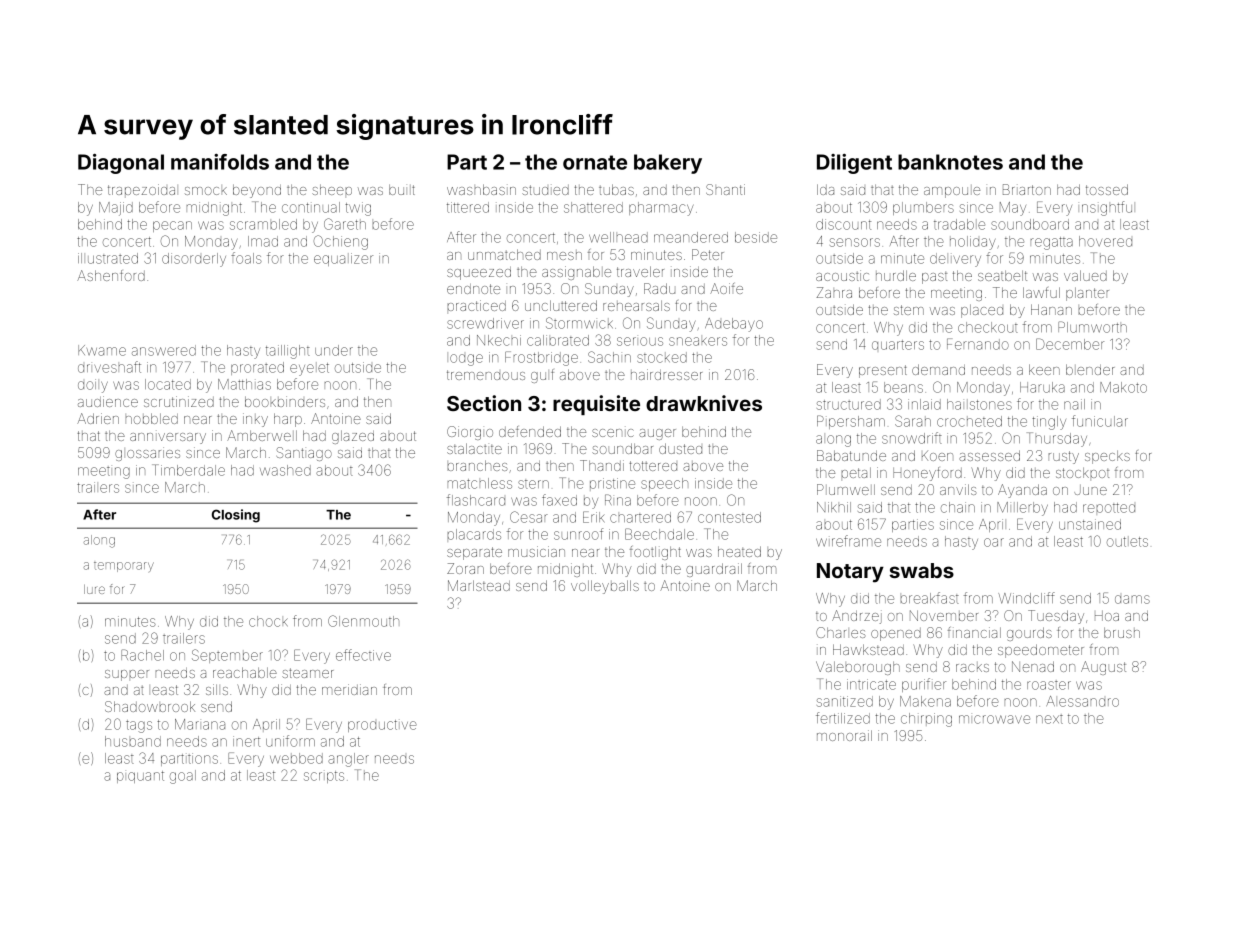 The height and width of the page is (952, 1233). Describe the element at coordinates (108, 401) in the page. I see `audience` at that location.
